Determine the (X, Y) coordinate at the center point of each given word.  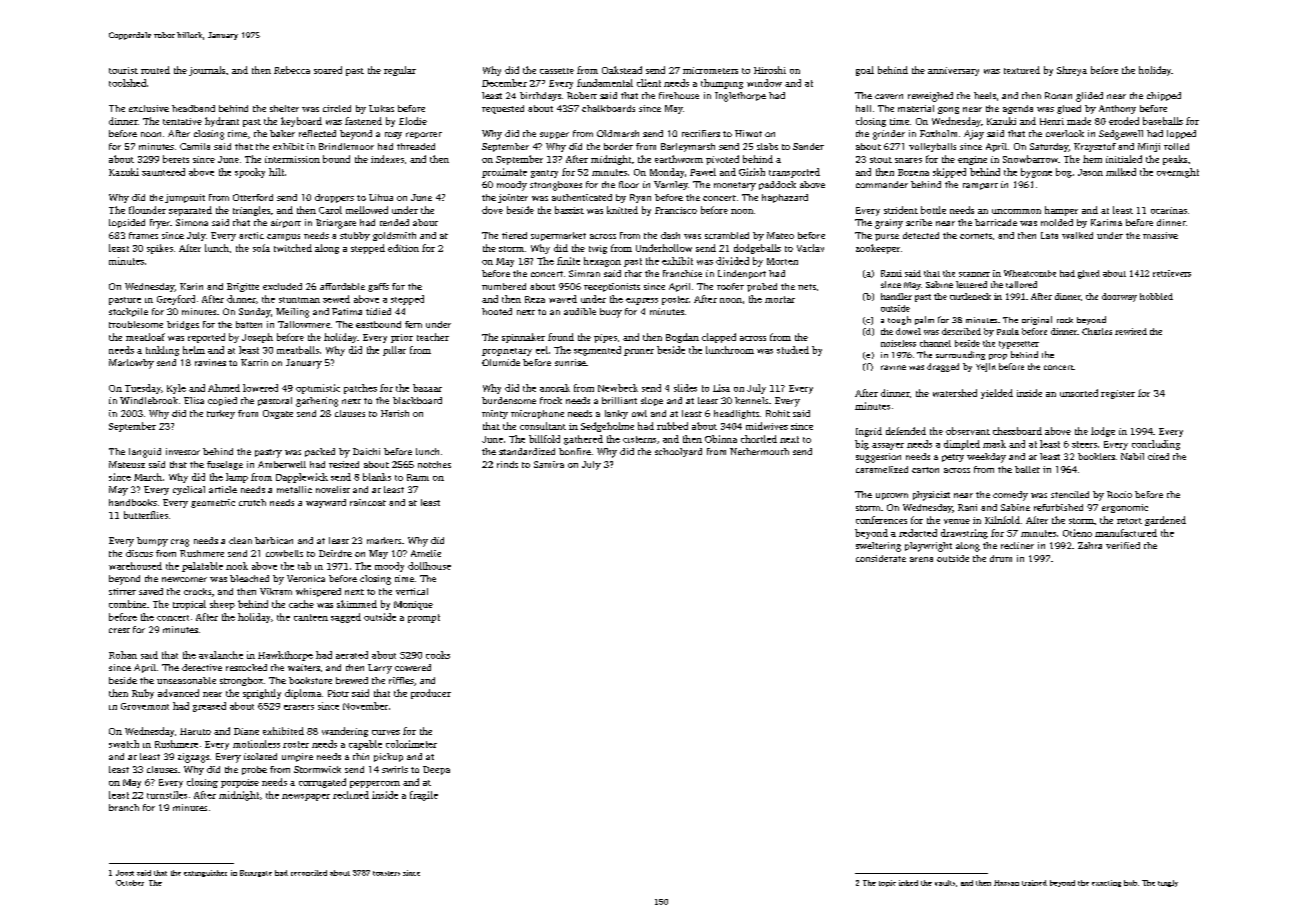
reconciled (309, 873)
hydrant (222, 122)
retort (1129, 521)
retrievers (1172, 273)
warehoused (135, 566)
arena (921, 559)
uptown (892, 496)
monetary (735, 186)
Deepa (436, 770)
